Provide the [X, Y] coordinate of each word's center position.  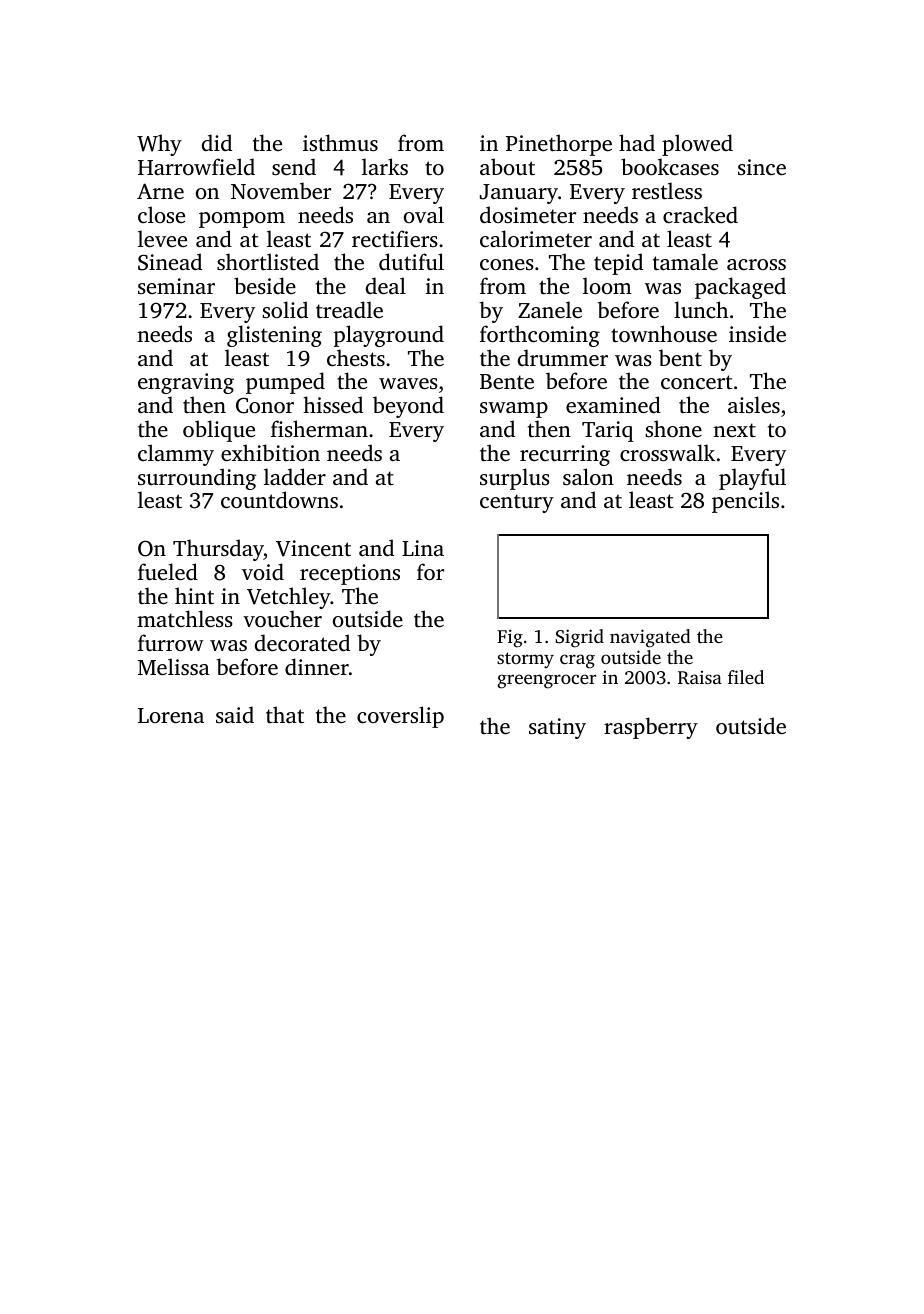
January [519, 194]
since [762, 167]
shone [673, 428]
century [517, 503]
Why [159, 145]
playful [752, 479]
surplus [515, 479]
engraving [186, 383]
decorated [302, 642]
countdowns [279, 499]
